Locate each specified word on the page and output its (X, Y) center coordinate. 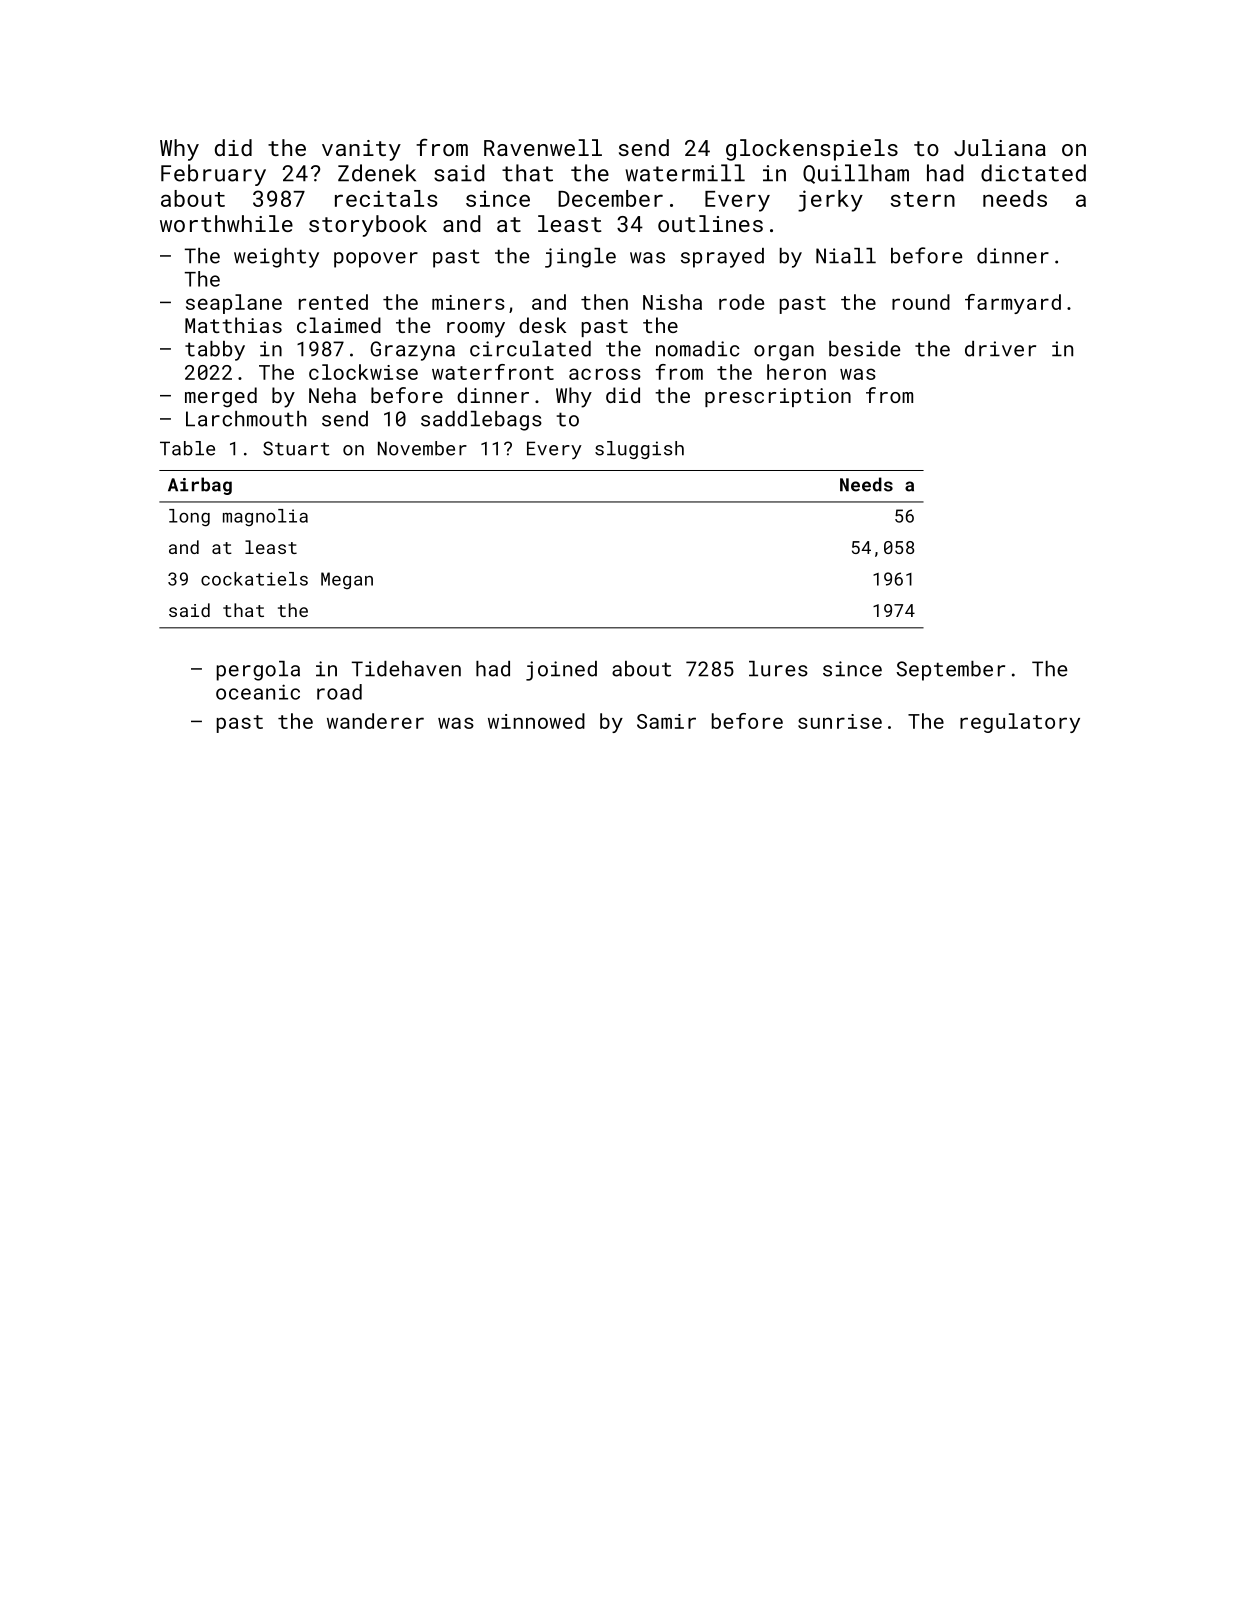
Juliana (1000, 147)
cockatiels (254, 579)
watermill (685, 173)
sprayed (722, 258)
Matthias (233, 325)
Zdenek (377, 173)
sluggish (639, 450)
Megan (347, 580)
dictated (1033, 173)
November (422, 448)
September (951, 671)
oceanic (258, 692)
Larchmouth (246, 419)
